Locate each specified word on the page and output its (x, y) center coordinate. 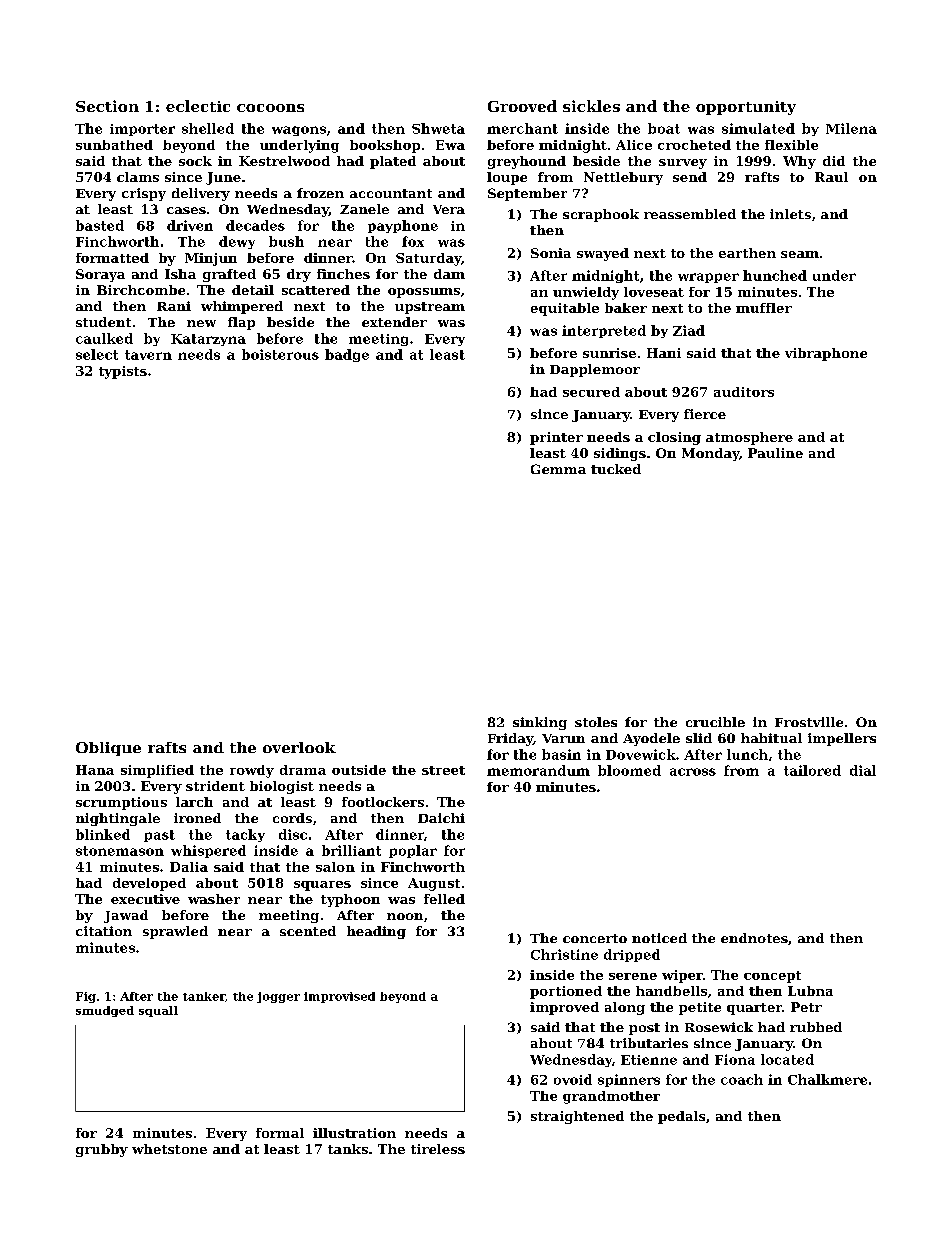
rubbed (816, 1027)
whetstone (169, 1149)
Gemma (558, 469)
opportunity (746, 108)
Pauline (775, 453)
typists (123, 372)
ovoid (573, 1079)
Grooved (522, 106)
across (693, 772)
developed (149, 884)
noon (405, 916)
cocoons (270, 108)
